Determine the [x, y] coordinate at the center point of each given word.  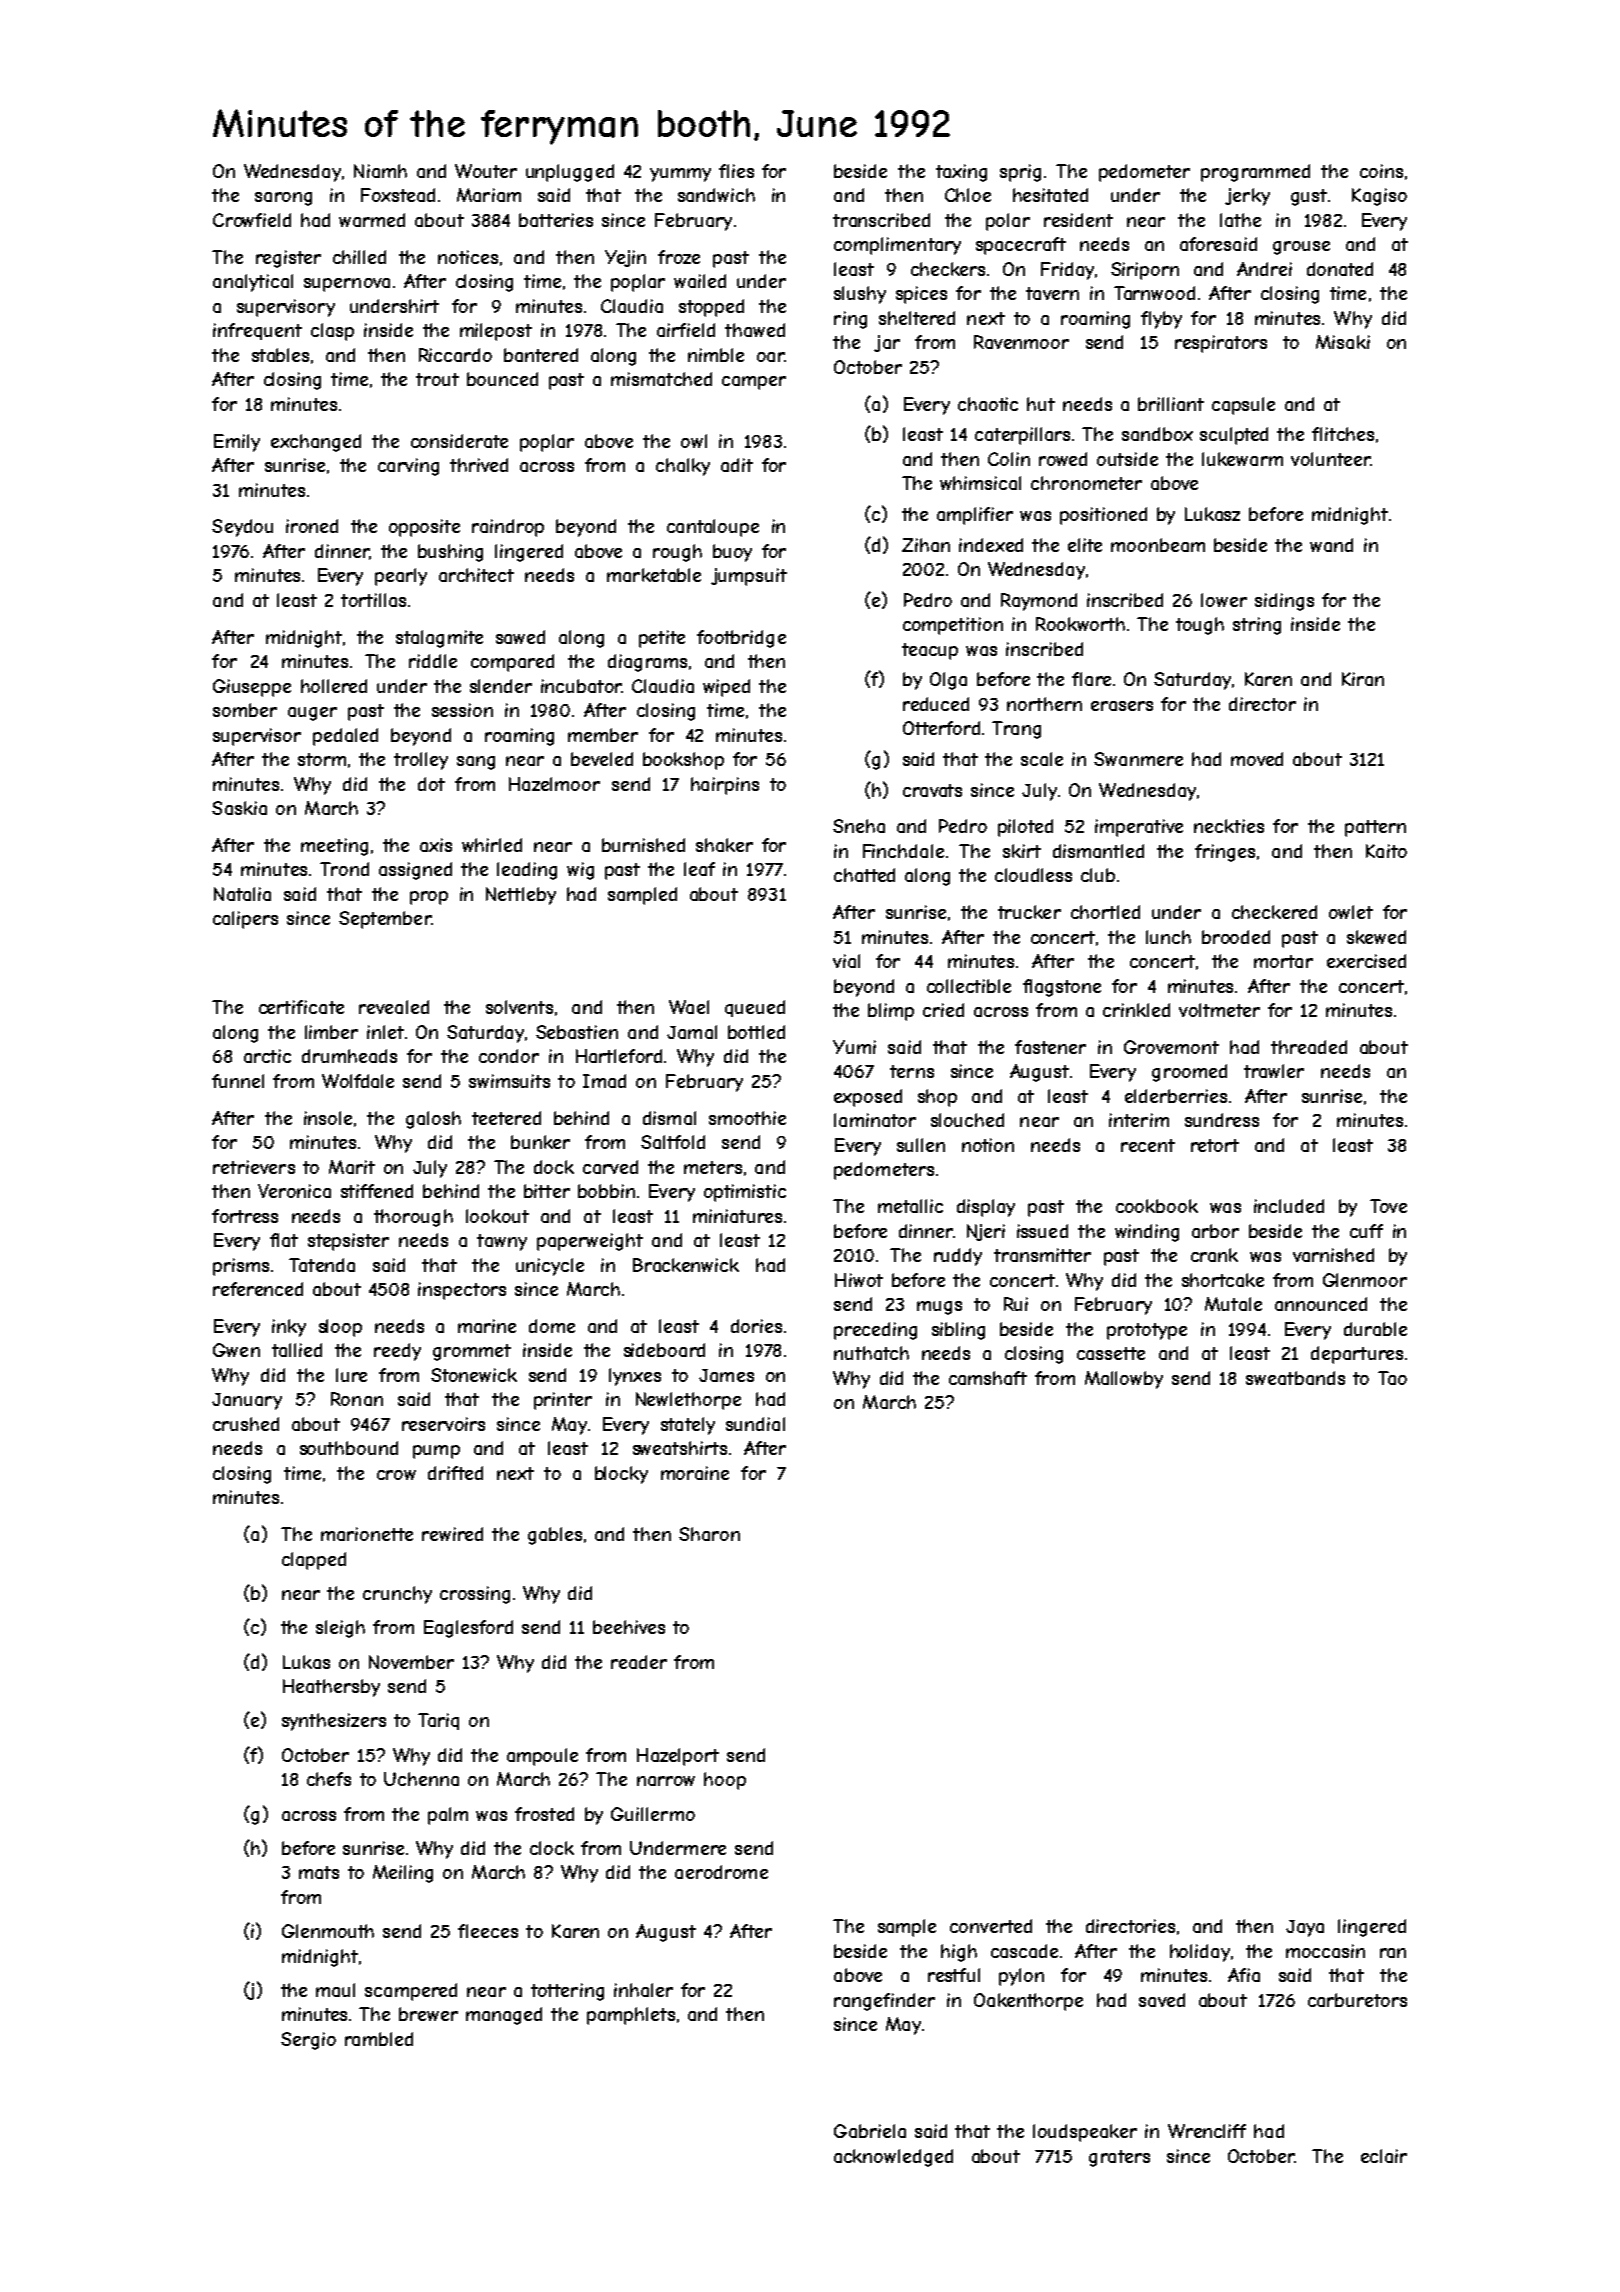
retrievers [254, 1167]
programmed [1255, 173]
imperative [1139, 828]
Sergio [308, 2041]
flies [736, 171]
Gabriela [870, 2131]
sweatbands [1295, 1378]
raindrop [508, 528]
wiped [726, 688]
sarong [283, 199]
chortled [1105, 912]
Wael [689, 1007]
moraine [695, 1473]
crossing [475, 1595]
